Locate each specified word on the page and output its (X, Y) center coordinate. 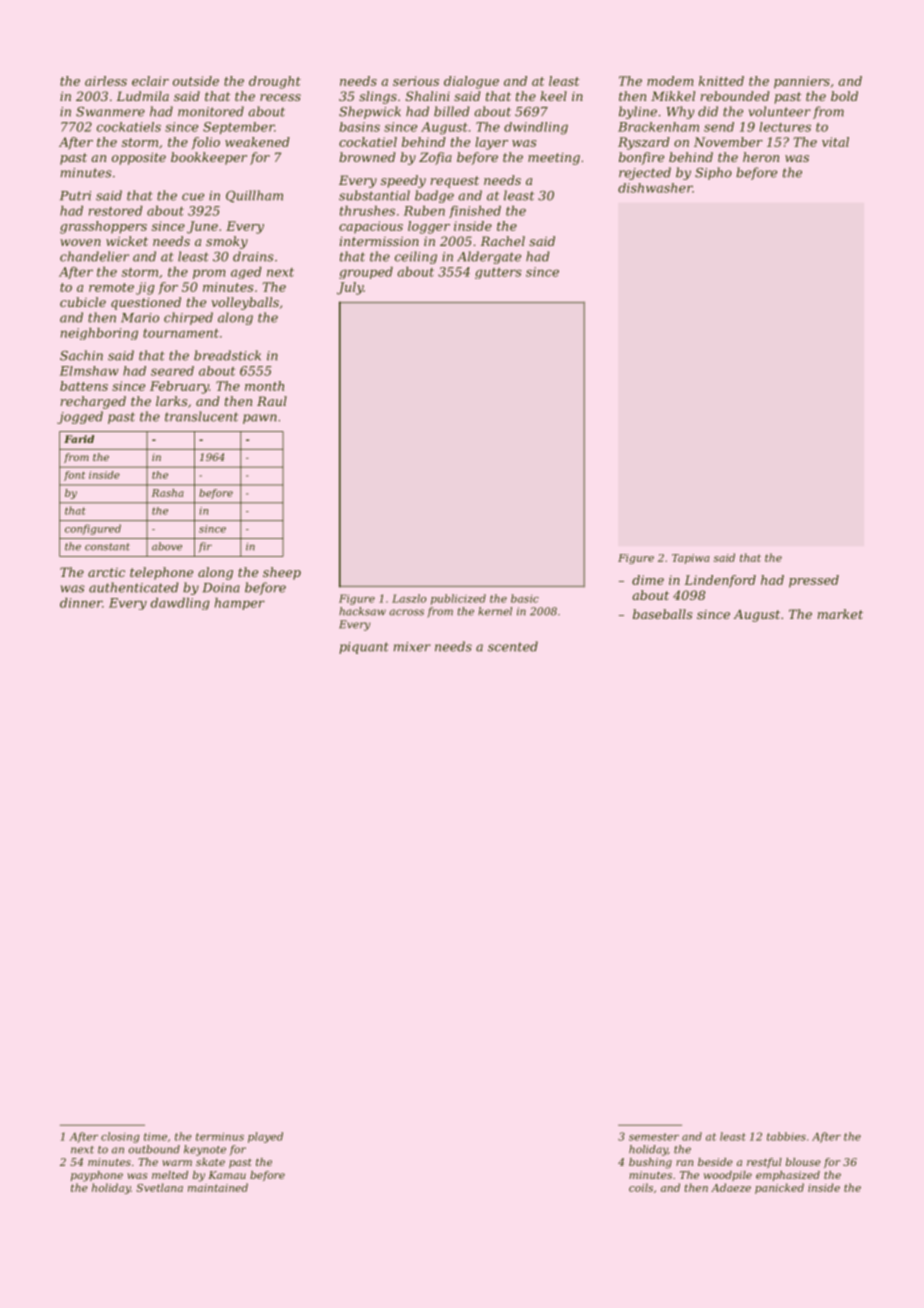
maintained (218, 1187)
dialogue (471, 82)
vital (835, 142)
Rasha (168, 493)
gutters (498, 273)
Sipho (713, 173)
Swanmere (110, 112)
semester (654, 1137)
